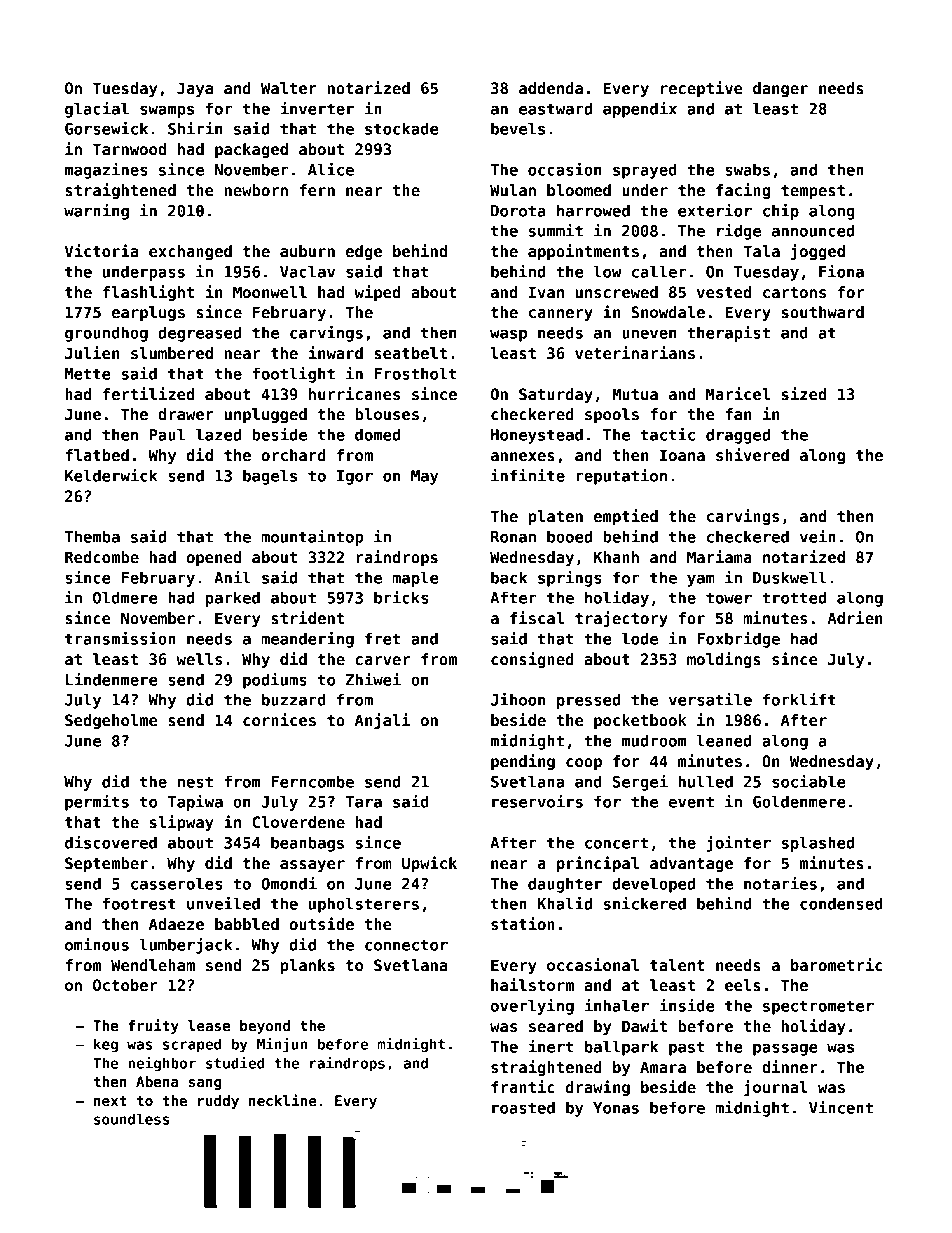  What do you see at coordinates (532, 984) in the screenshot?
I see `hailstorm` at bounding box center [532, 984].
